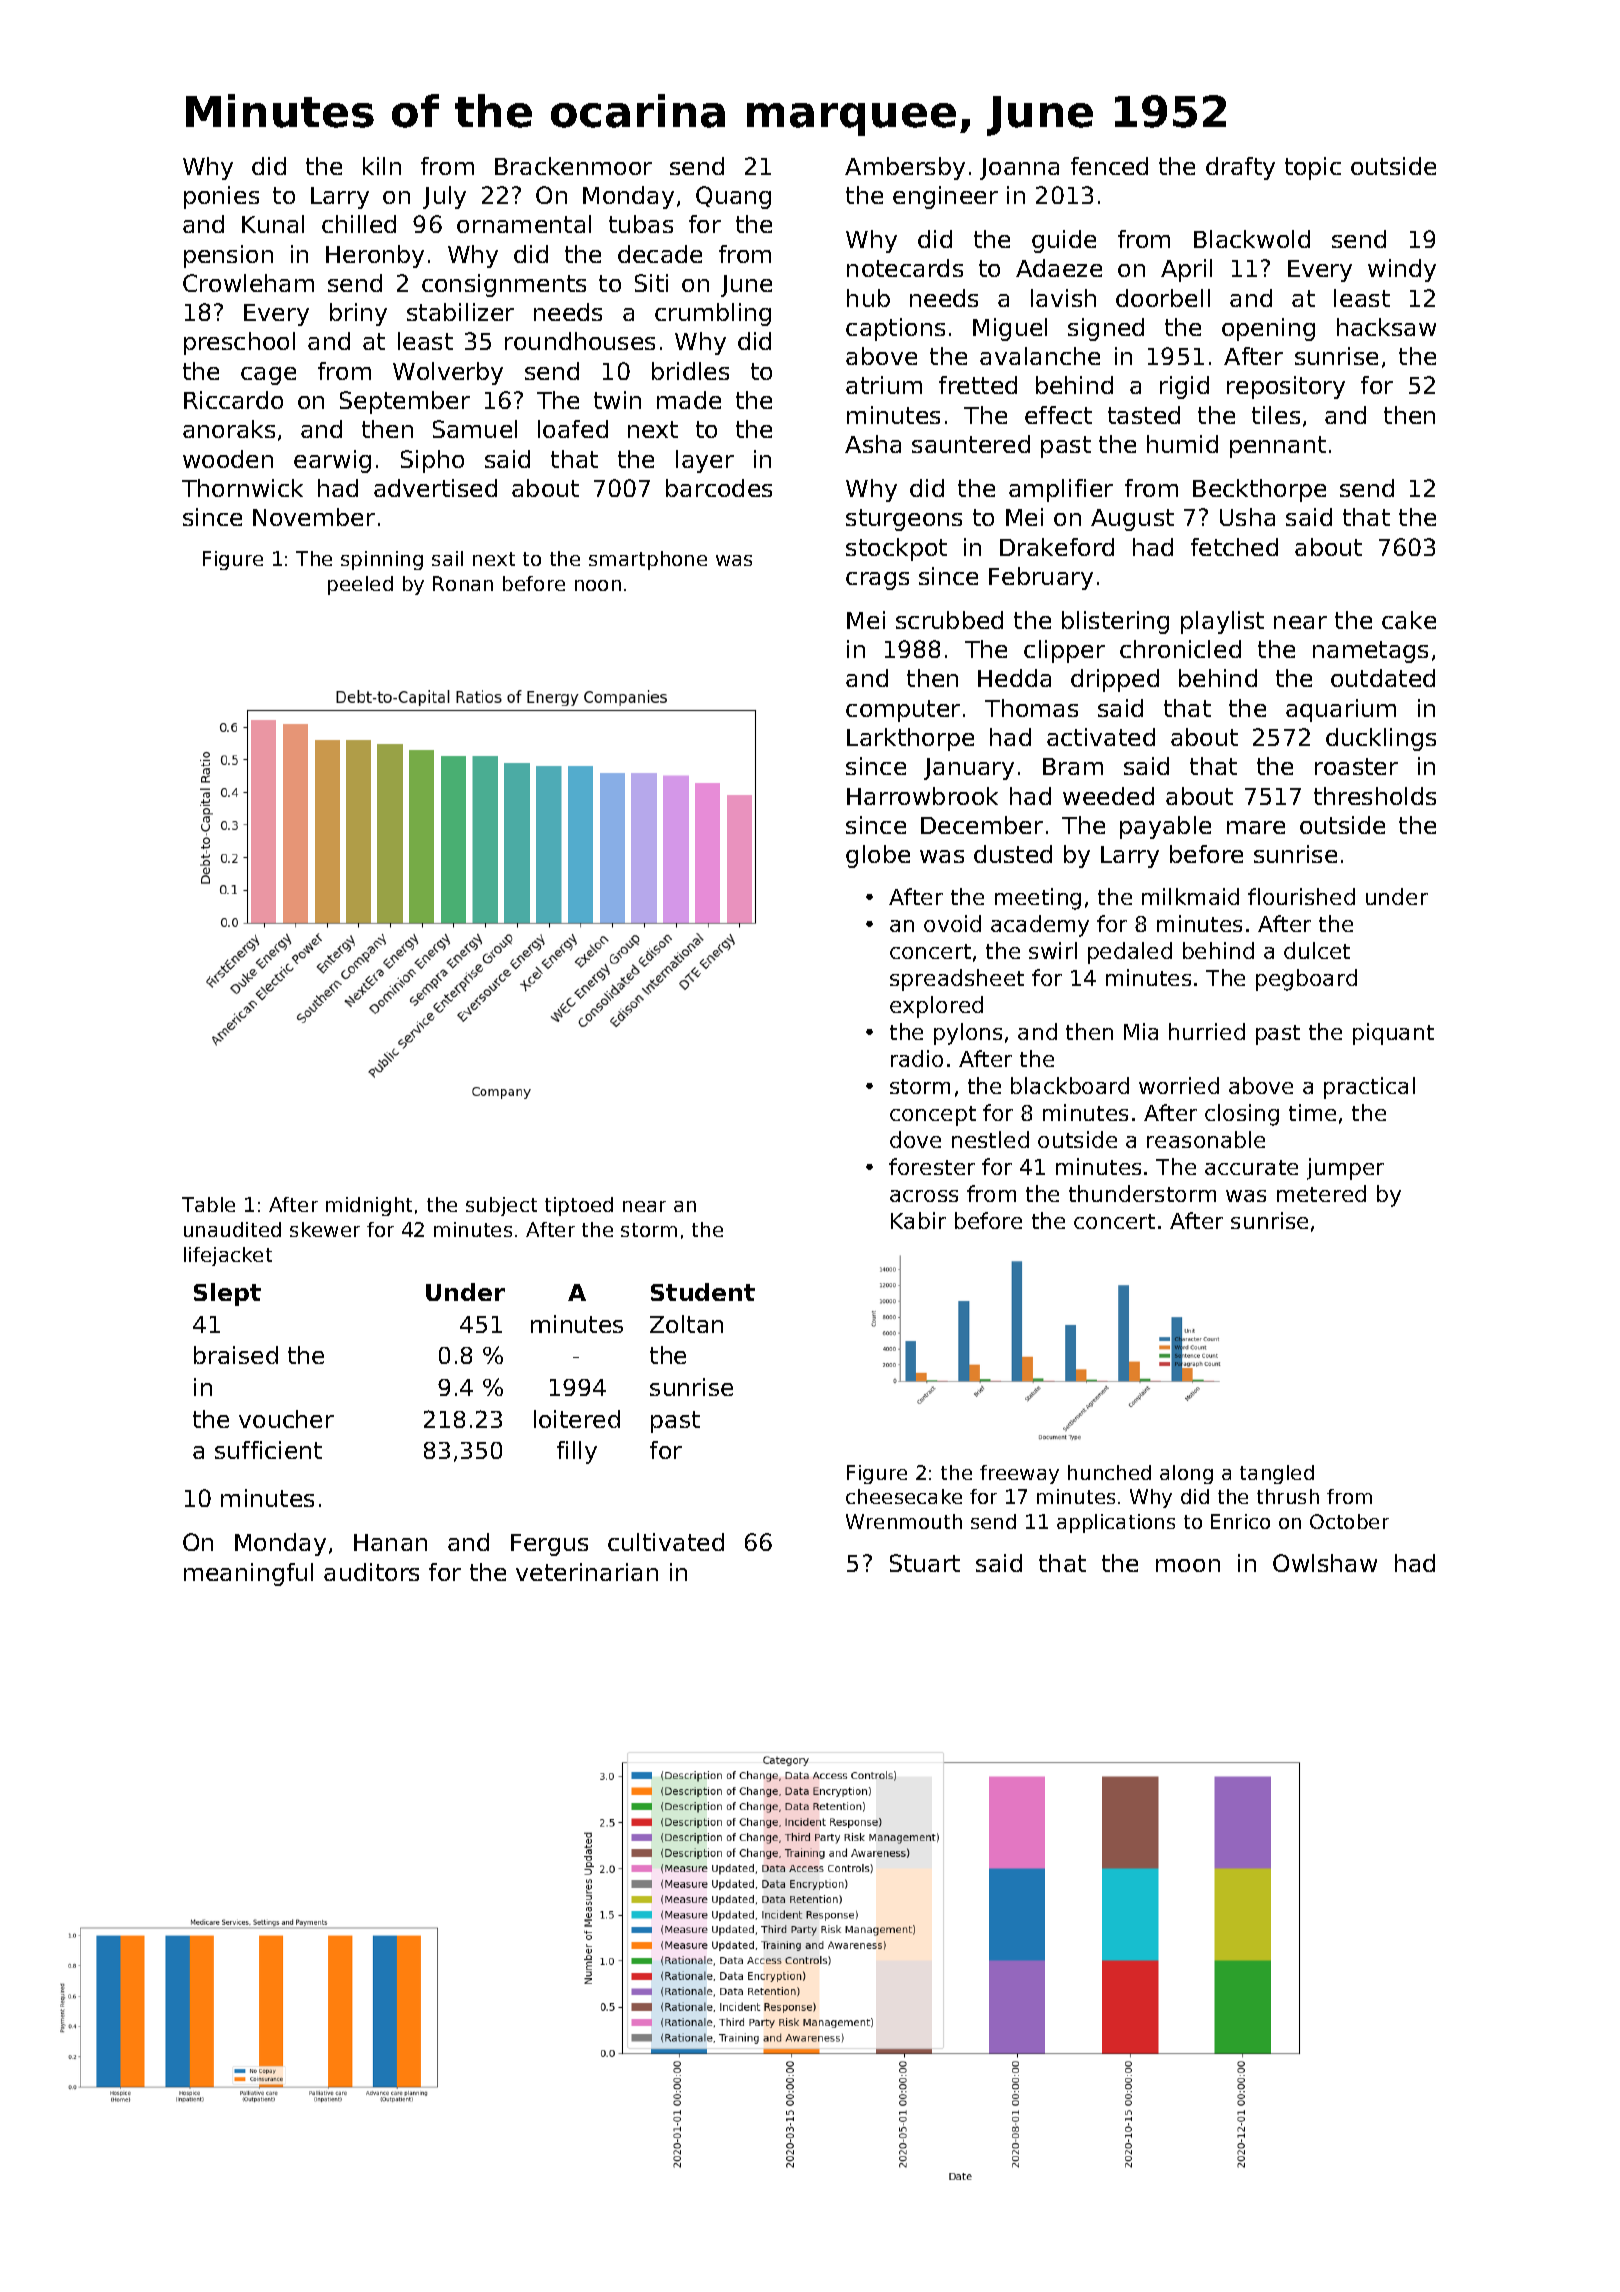  I want to click on briny, so click(358, 314).
